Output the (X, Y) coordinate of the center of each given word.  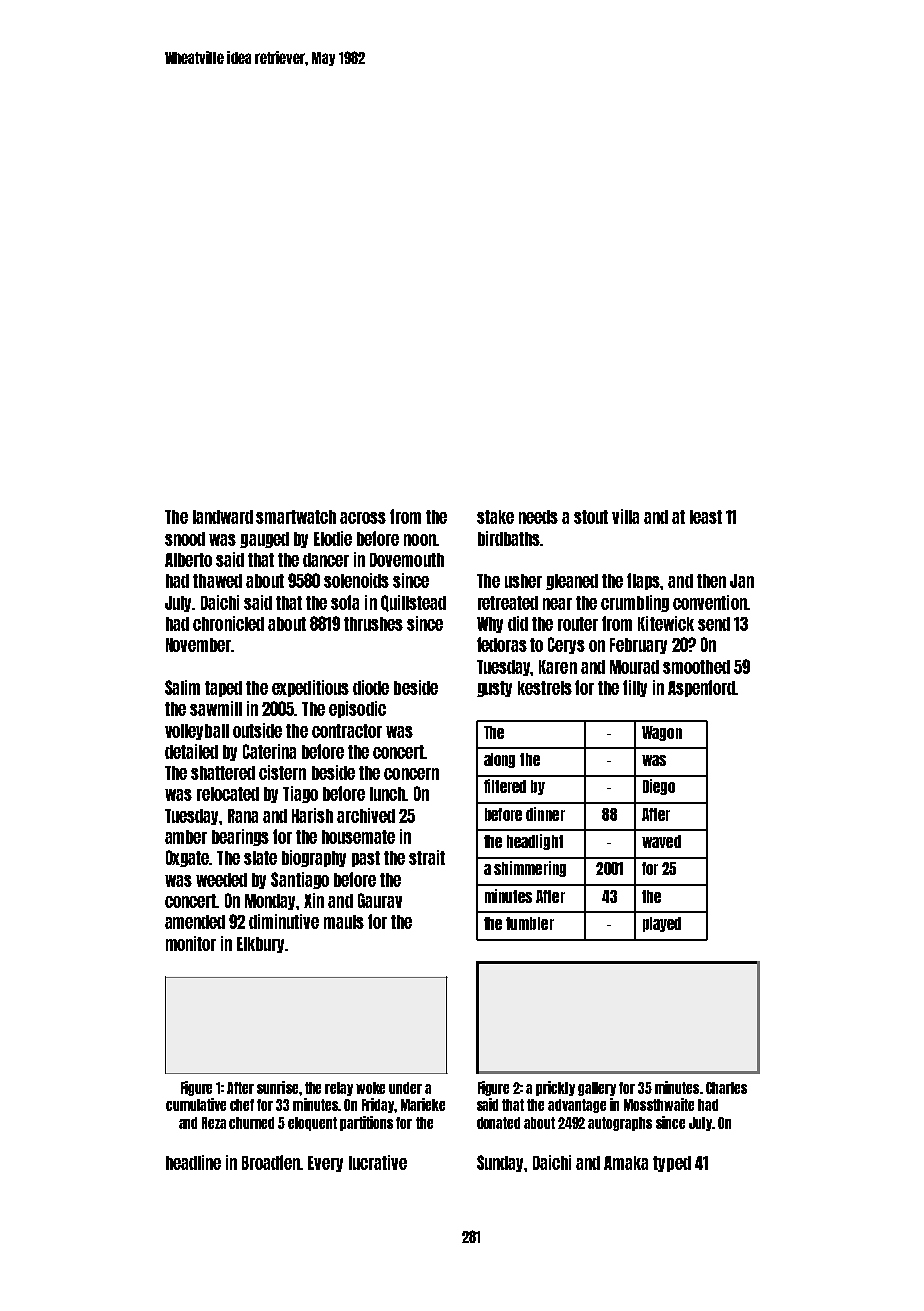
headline (193, 1162)
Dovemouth (407, 560)
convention (710, 602)
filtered (505, 786)
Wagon (662, 733)
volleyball (197, 732)
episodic (357, 709)
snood (185, 539)
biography (314, 858)
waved (661, 841)
